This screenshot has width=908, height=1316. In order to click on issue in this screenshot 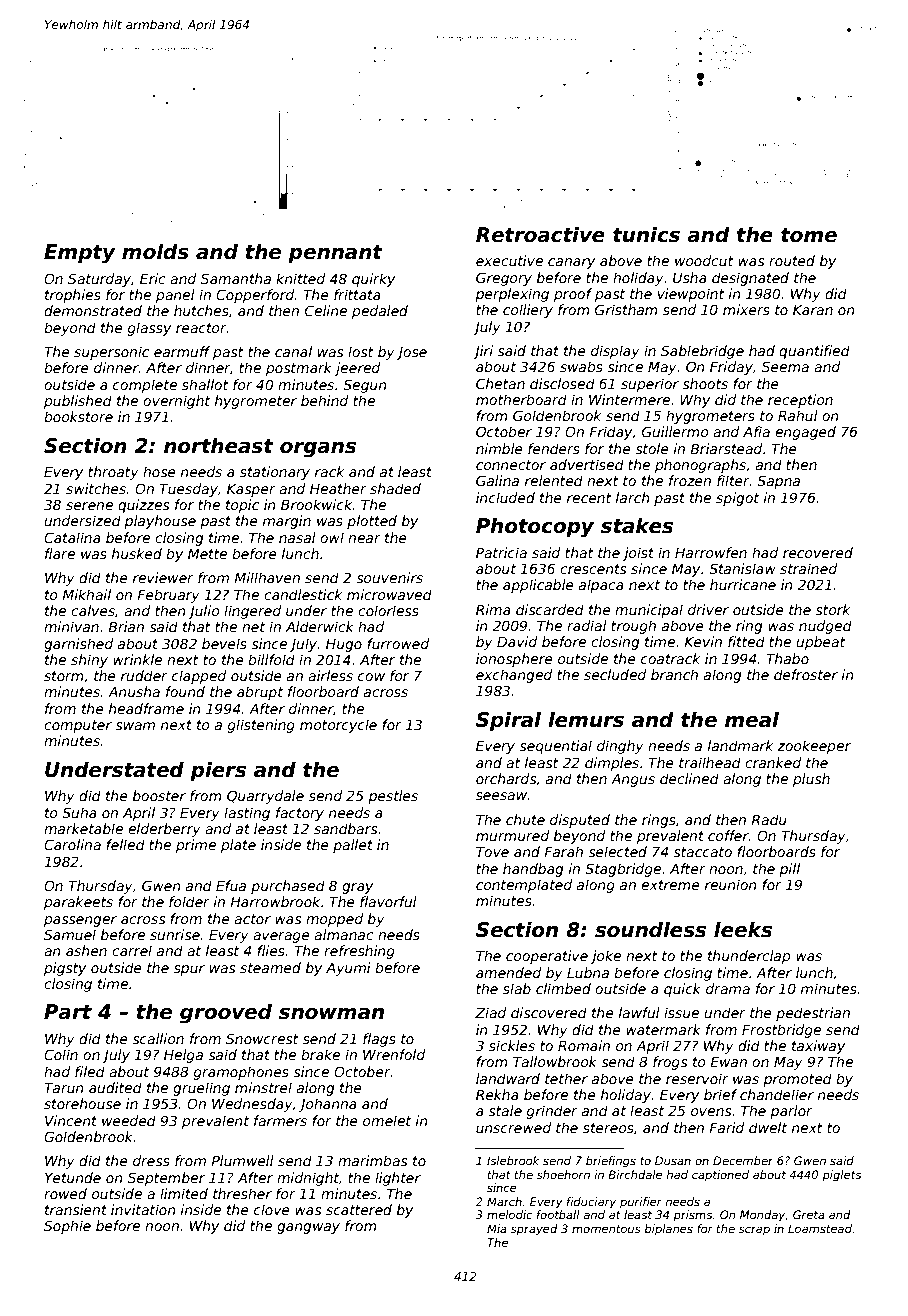, I will do `click(681, 1012)`.
